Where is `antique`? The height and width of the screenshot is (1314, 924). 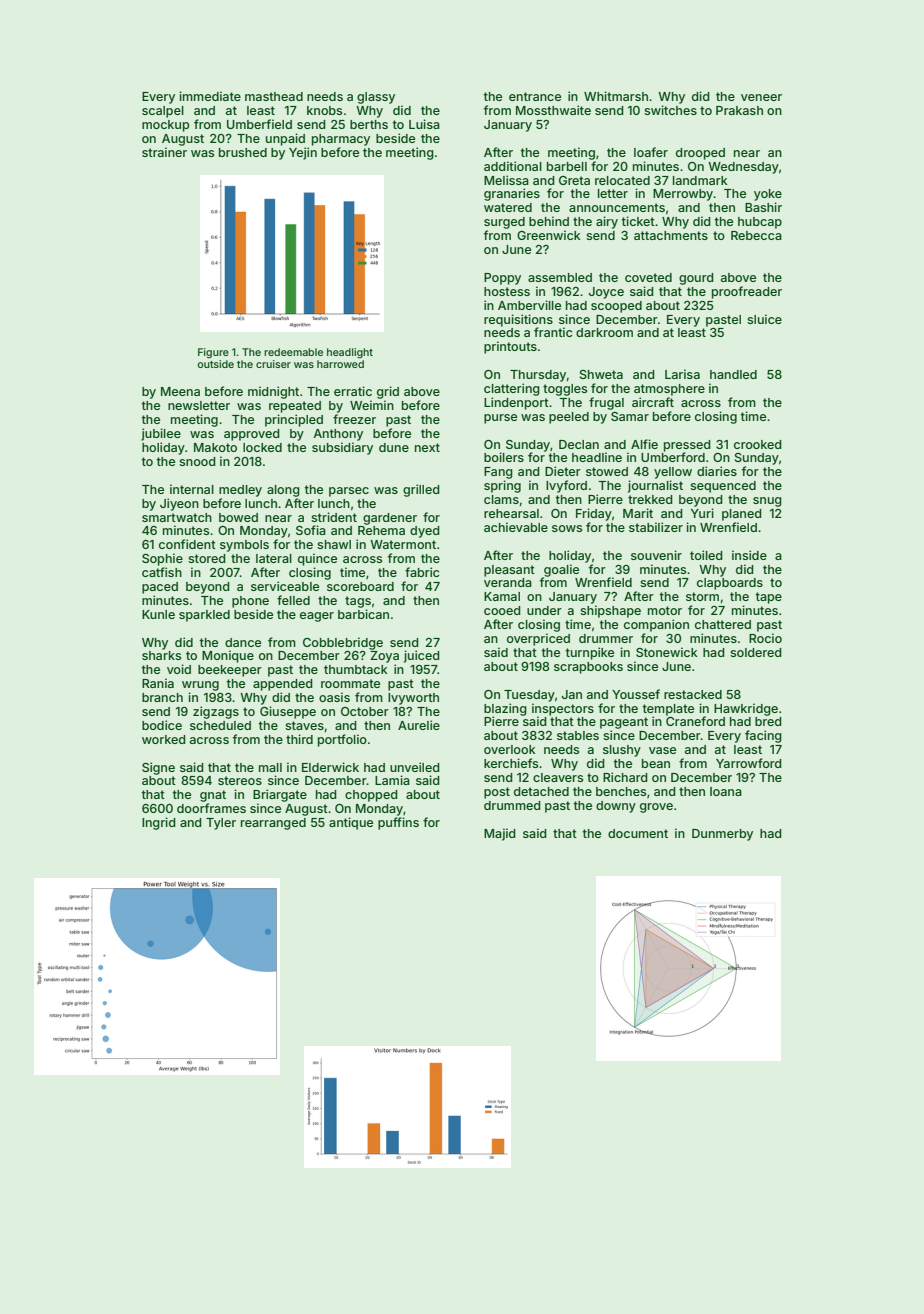 antique is located at coordinates (351, 823).
